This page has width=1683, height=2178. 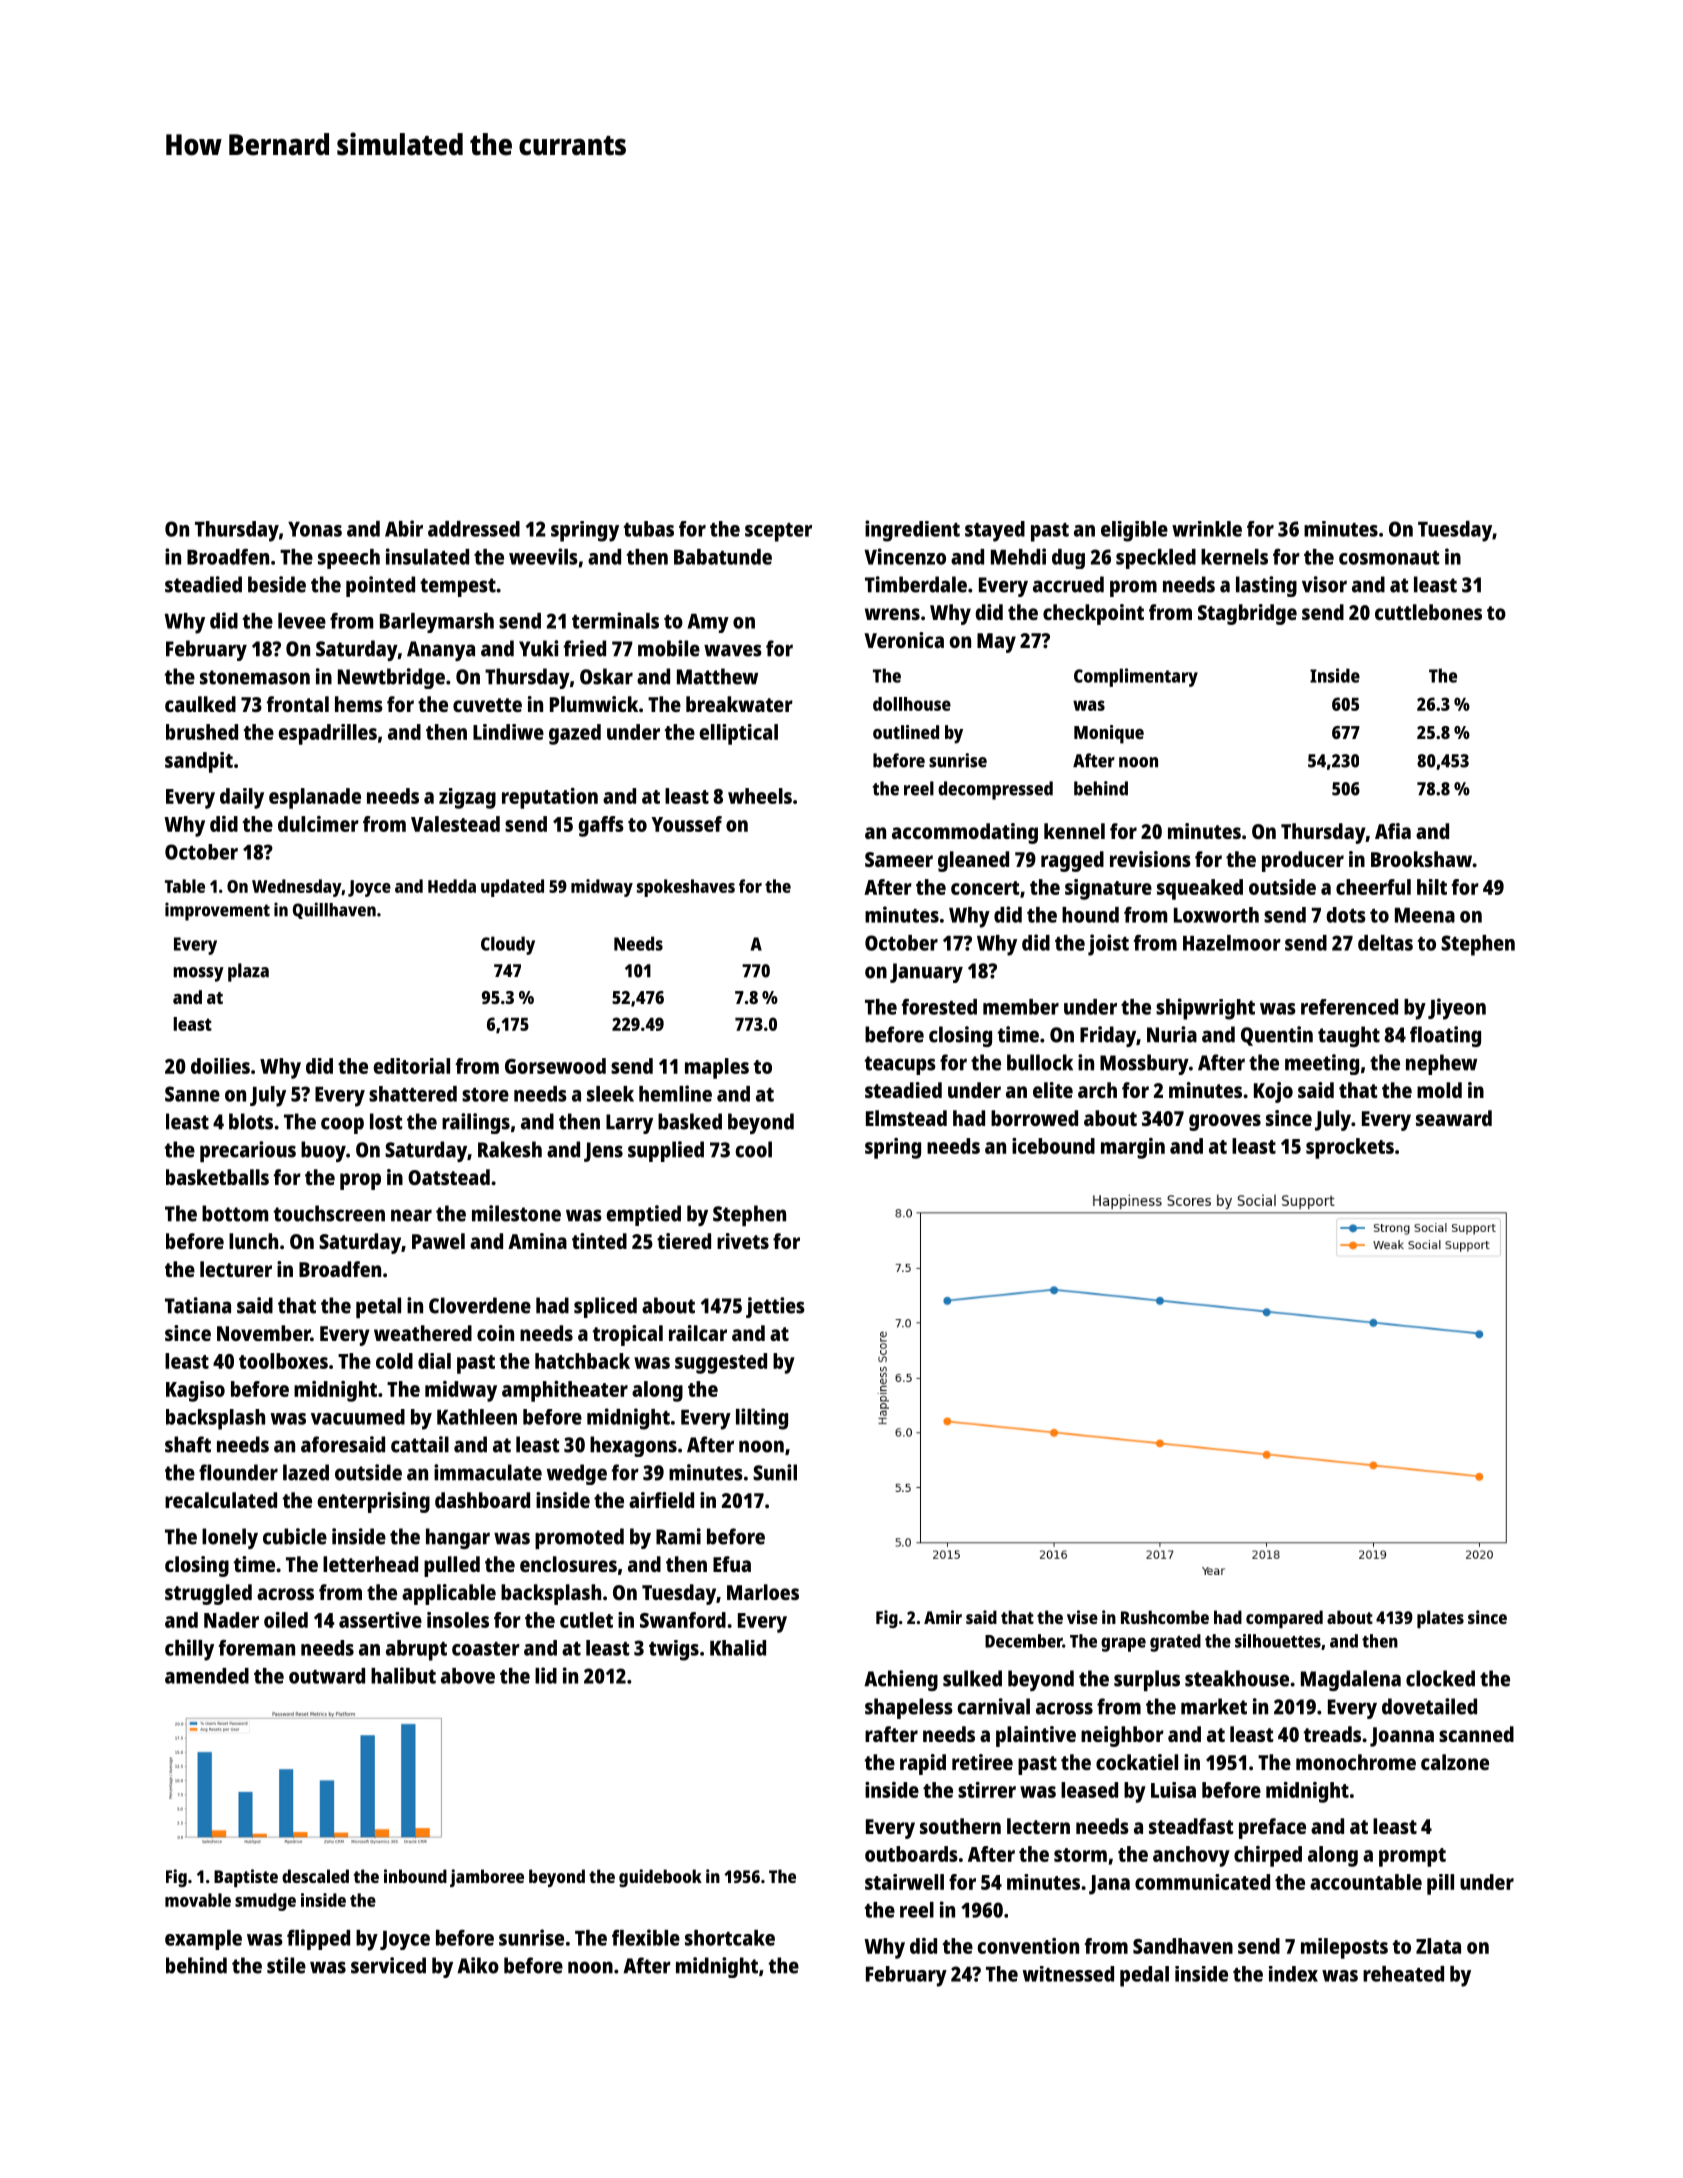 I want to click on beside, so click(x=277, y=584).
